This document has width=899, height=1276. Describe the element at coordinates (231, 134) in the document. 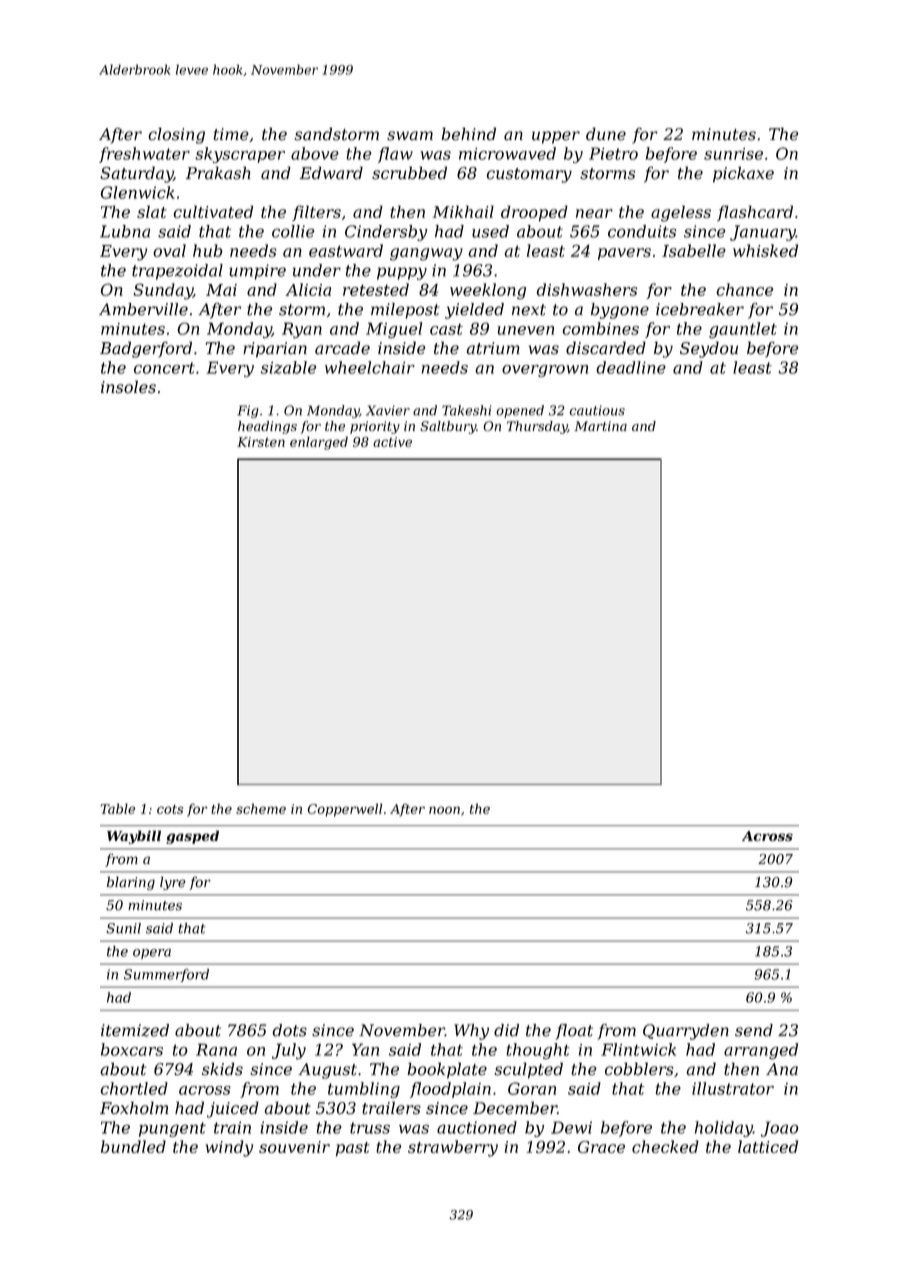

I see `time` at that location.
